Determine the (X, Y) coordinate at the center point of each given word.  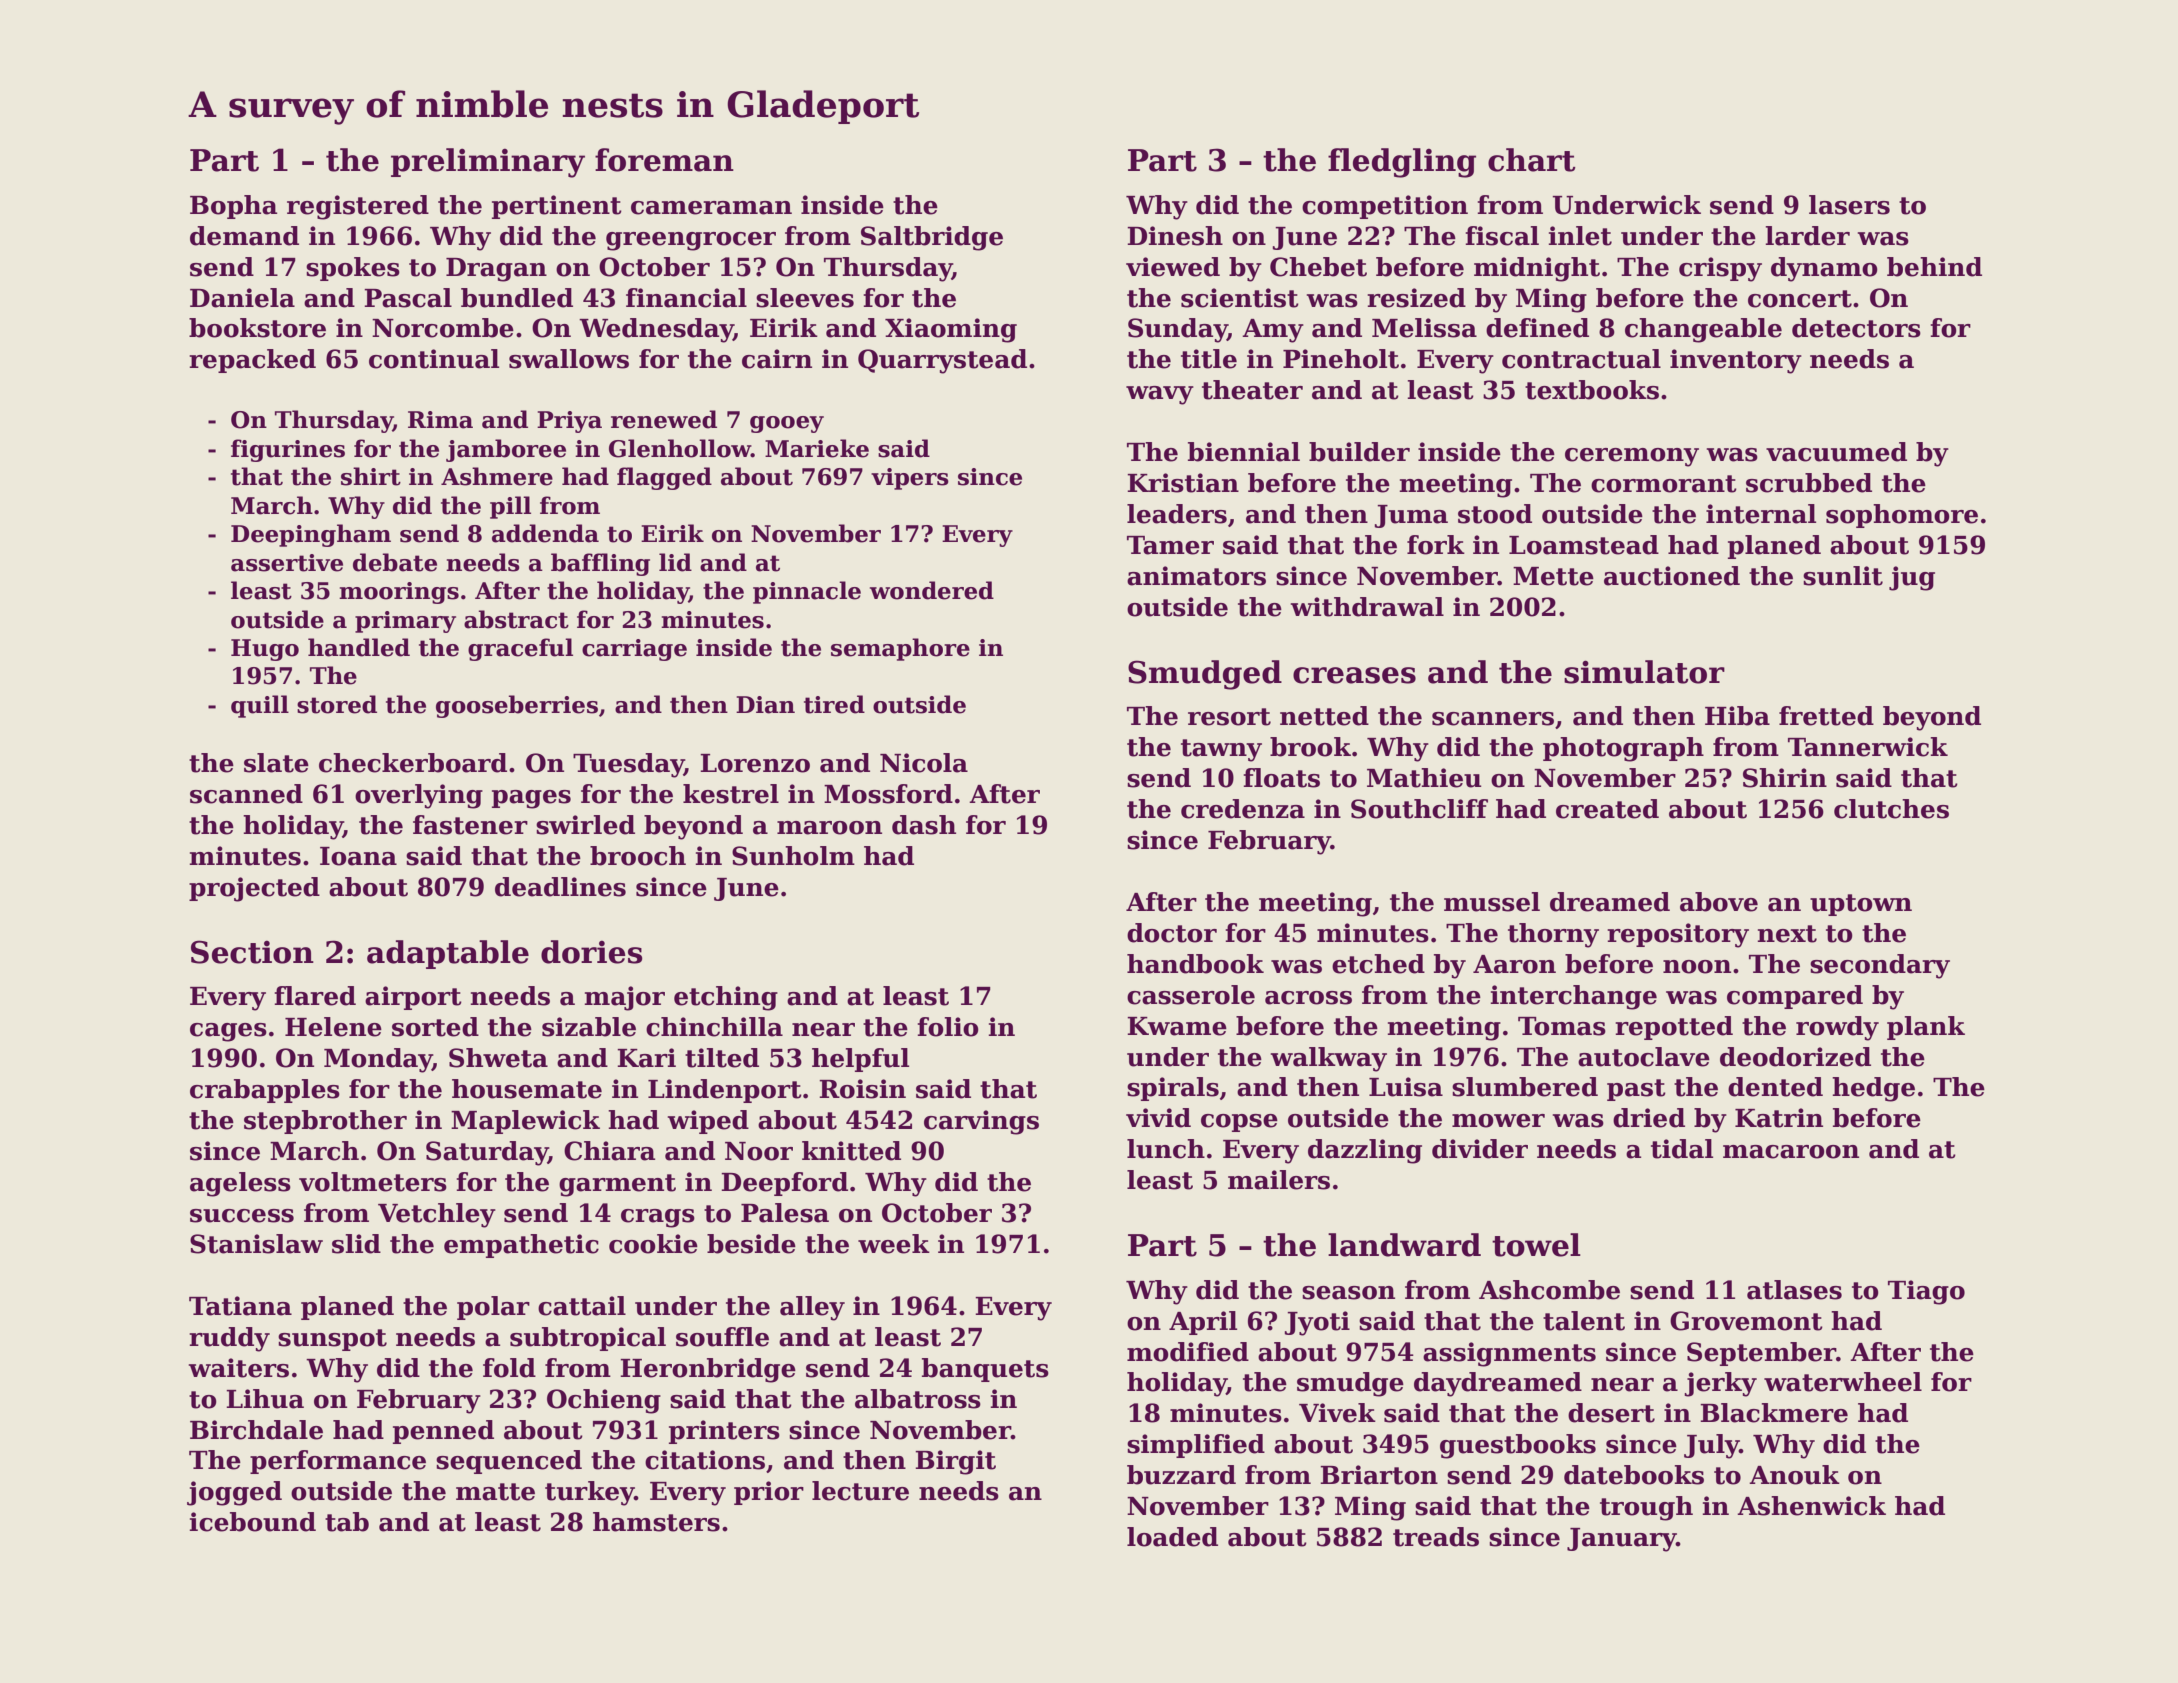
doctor (1172, 933)
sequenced (509, 1462)
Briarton (1379, 1475)
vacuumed (1836, 452)
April (1203, 1323)
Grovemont (1746, 1321)
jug (1912, 578)
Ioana (358, 856)
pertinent (557, 207)
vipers (910, 479)
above (1719, 902)
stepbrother (325, 1122)
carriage (634, 650)
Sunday (1178, 330)
